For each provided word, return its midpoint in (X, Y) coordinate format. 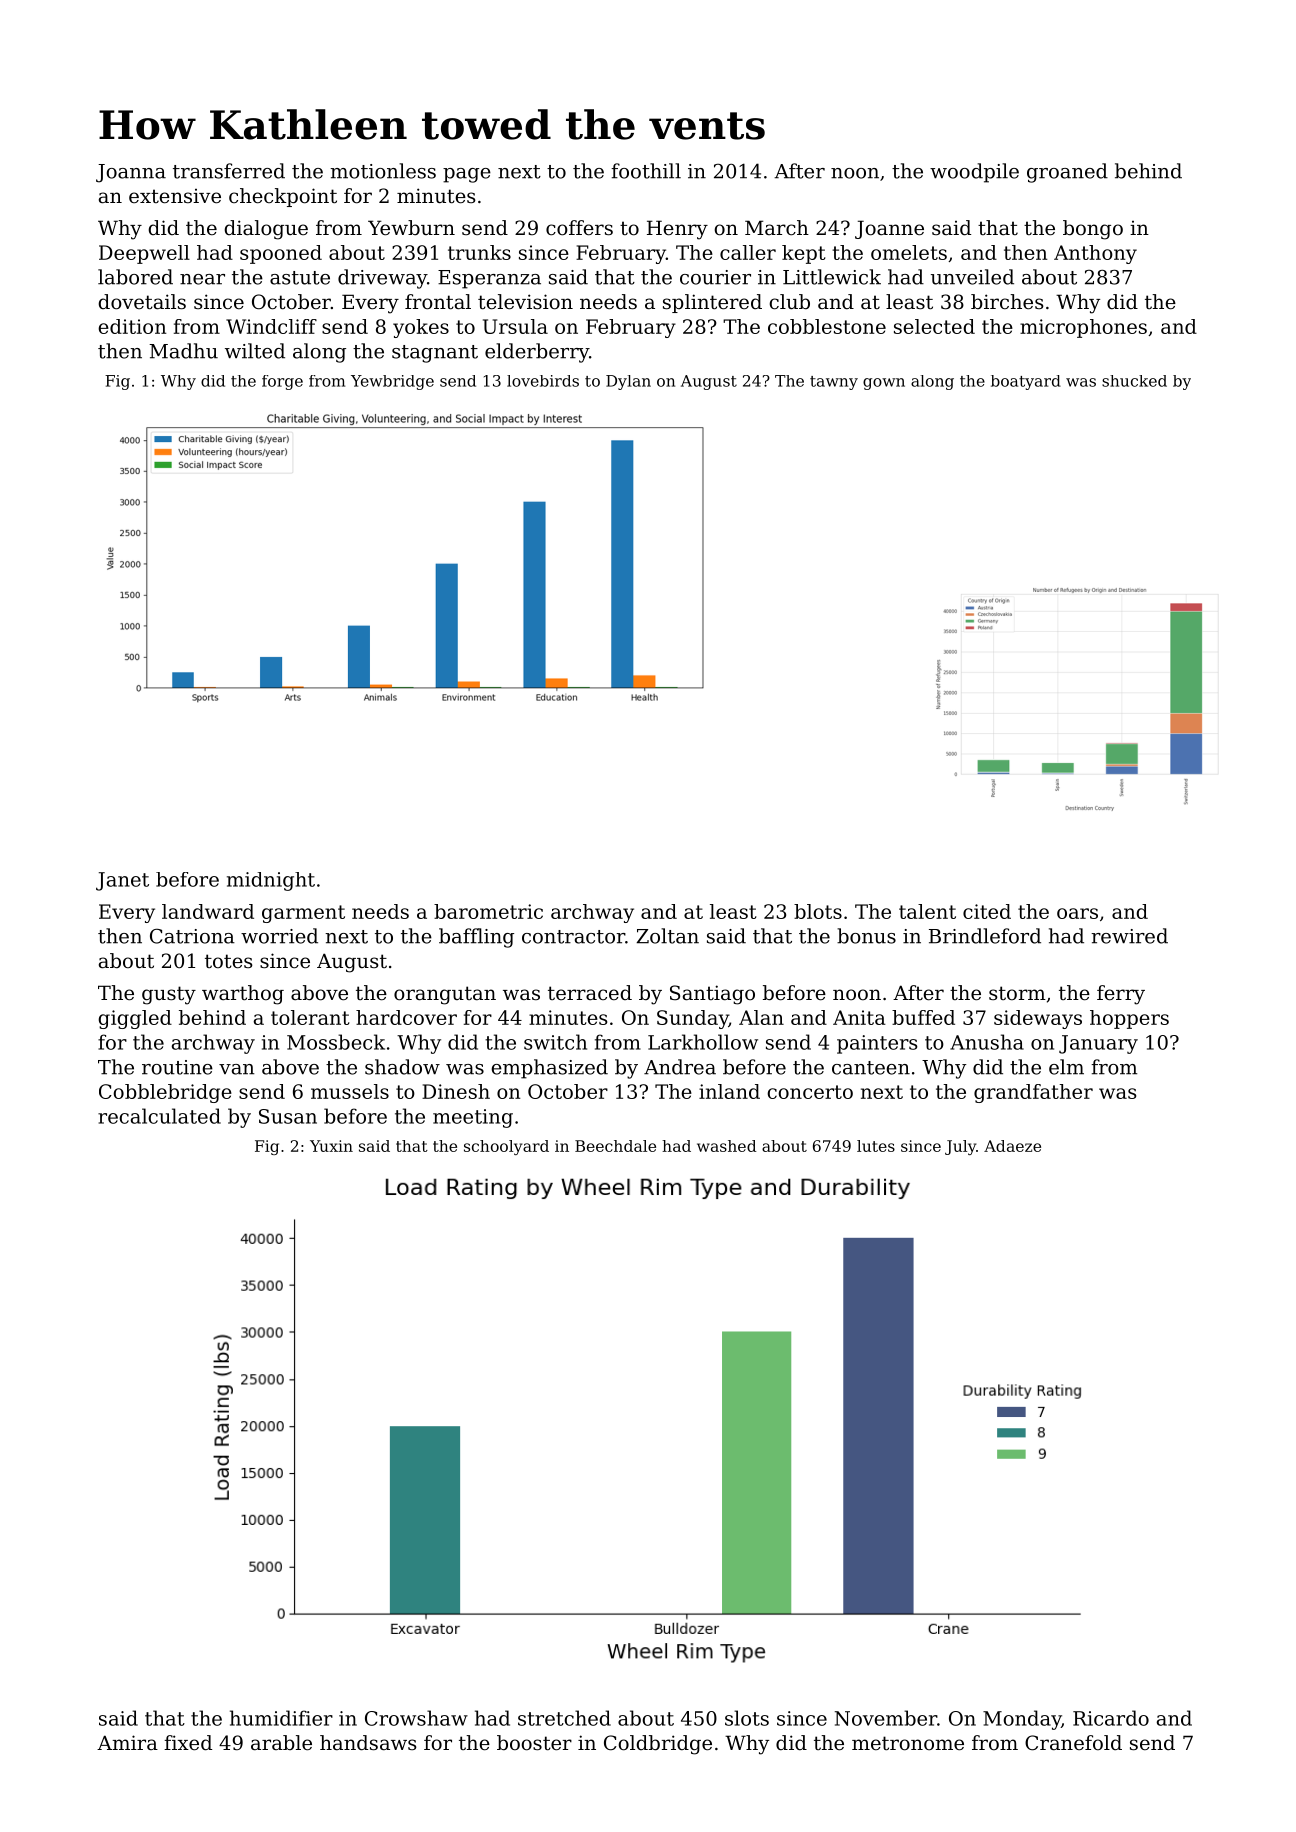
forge (282, 382)
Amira (127, 1742)
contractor (573, 937)
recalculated (159, 1116)
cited (987, 911)
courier (715, 277)
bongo (1093, 230)
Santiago (712, 995)
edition (132, 326)
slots (747, 1718)
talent (927, 911)
